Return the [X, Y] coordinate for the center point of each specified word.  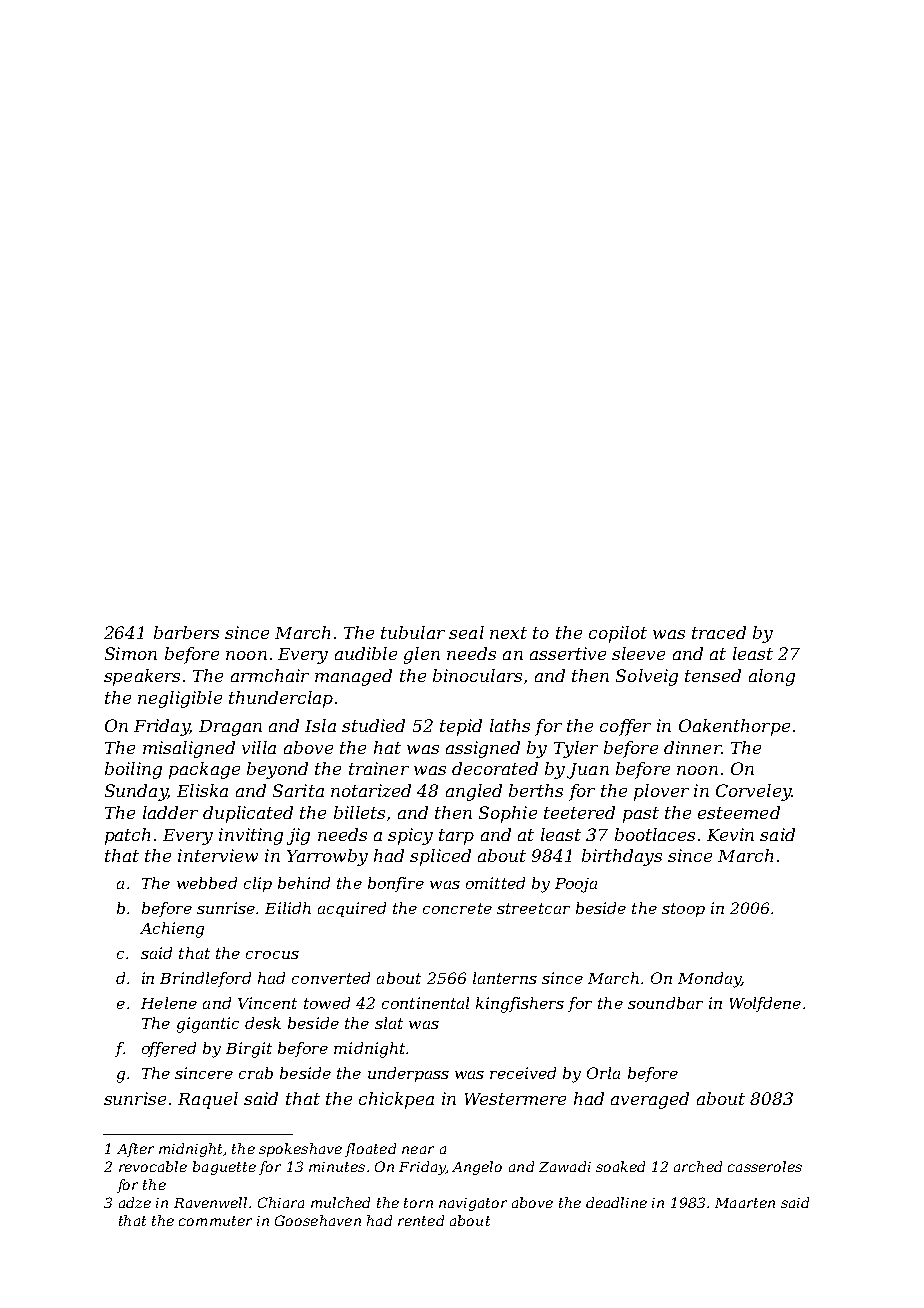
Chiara [281, 1202]
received [523, 1073]
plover [661, 792]
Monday [709, 980]
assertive [568, 653]
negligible [180, 699]
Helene [169, 1003]
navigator [473, 1204]
